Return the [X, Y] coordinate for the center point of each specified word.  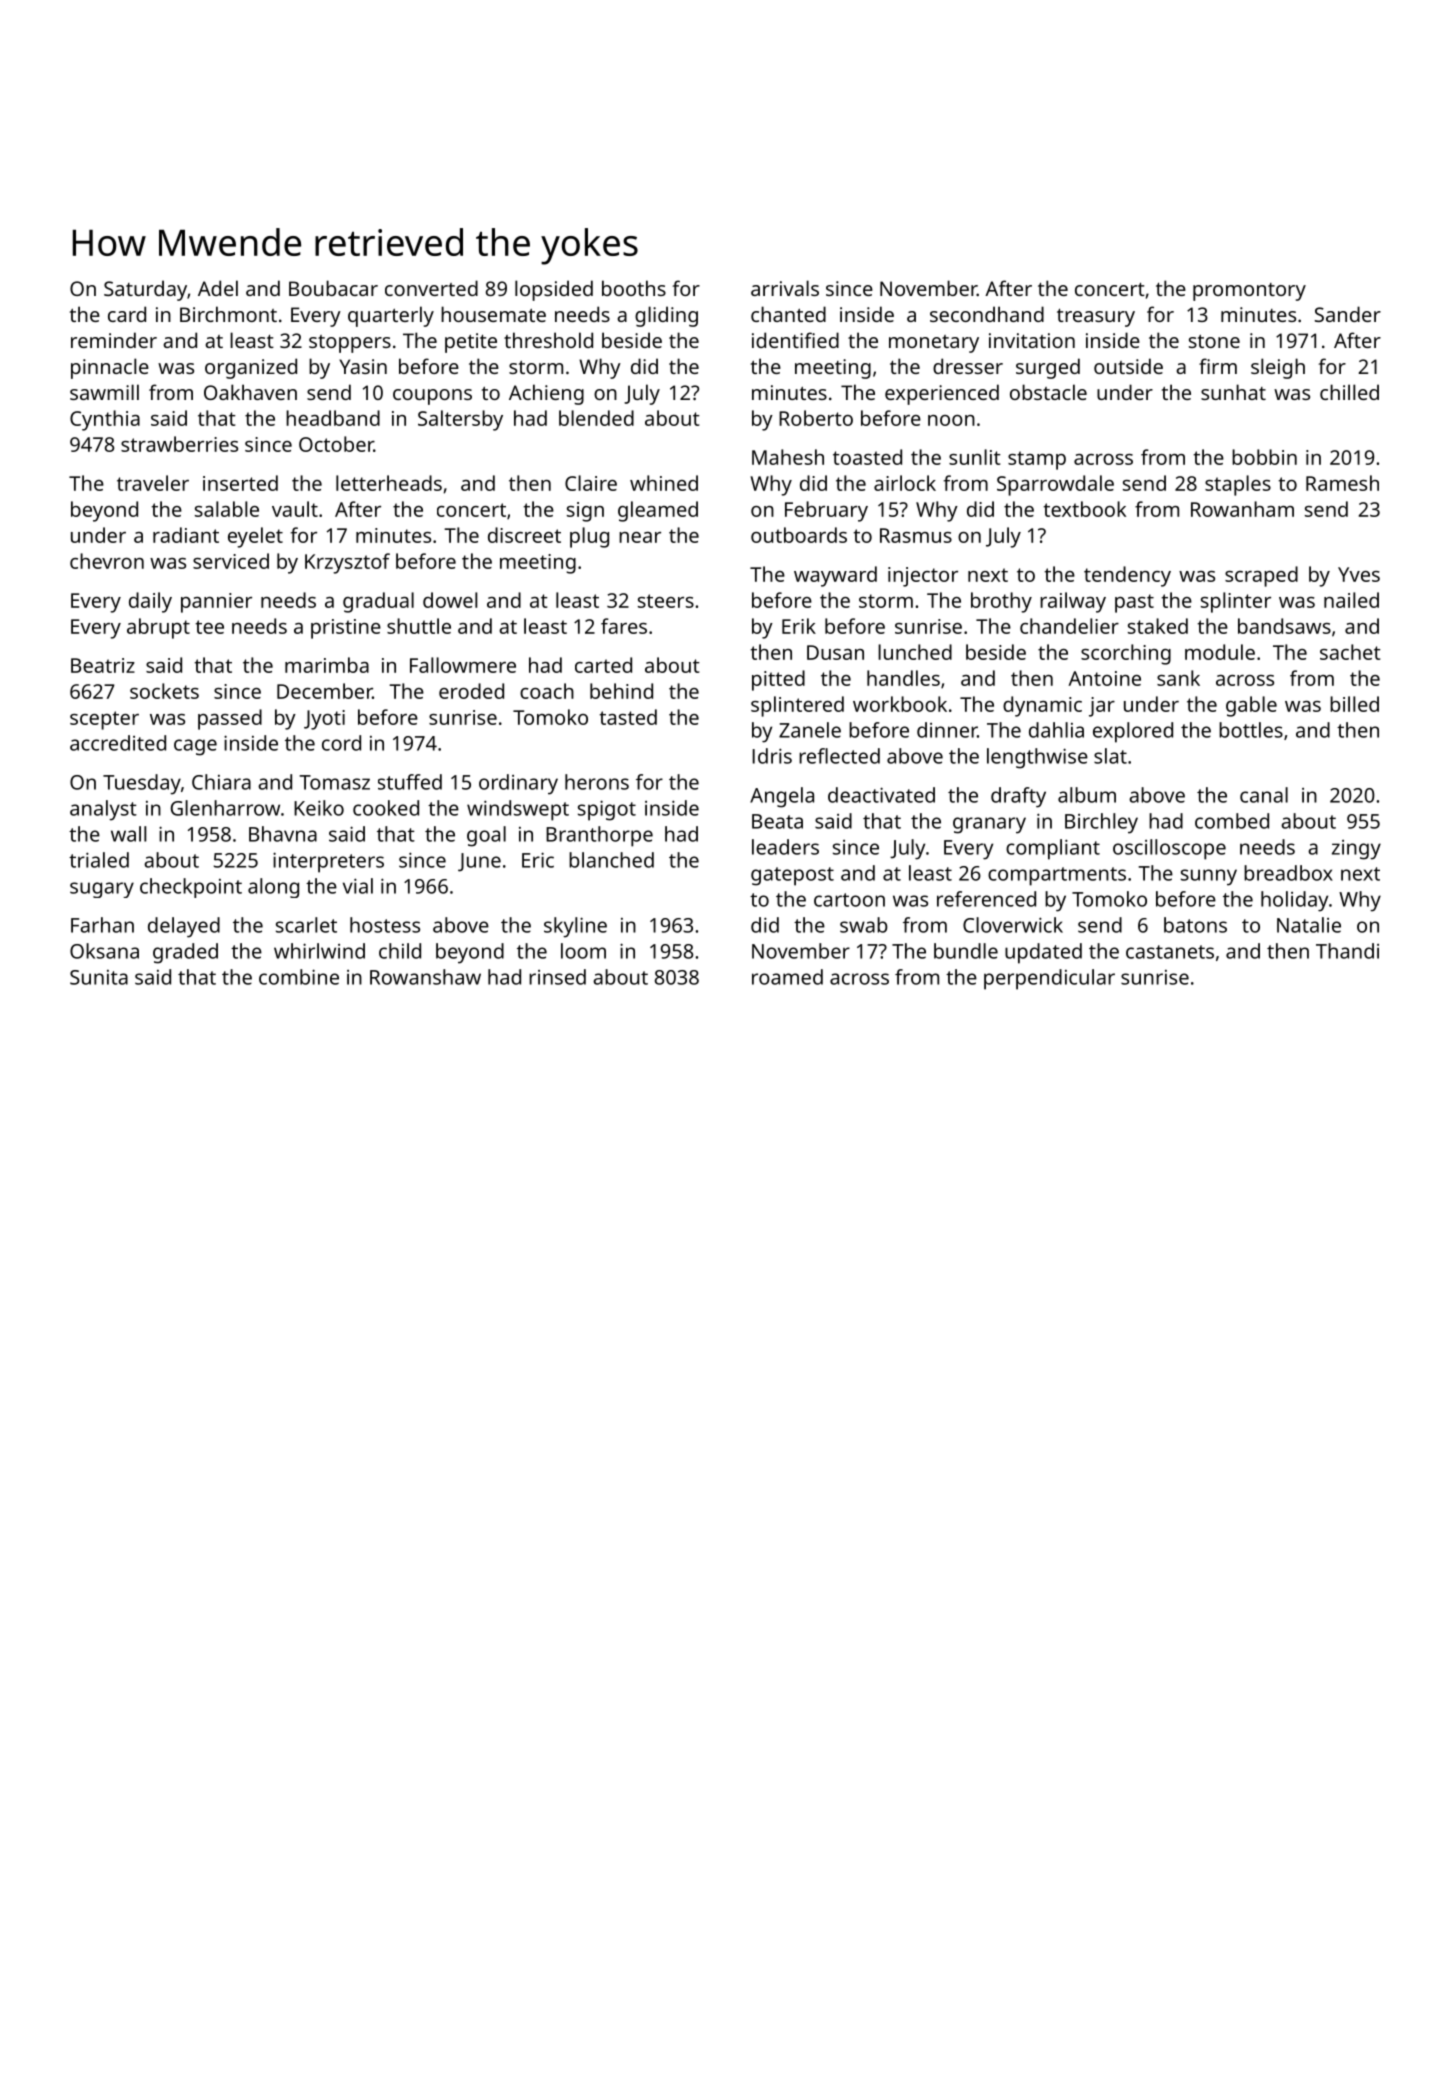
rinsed [557, 977]
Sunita [99, 977]
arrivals [785, 288]
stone [1214, 341]
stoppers [350, 344]
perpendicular [1049, 979]
